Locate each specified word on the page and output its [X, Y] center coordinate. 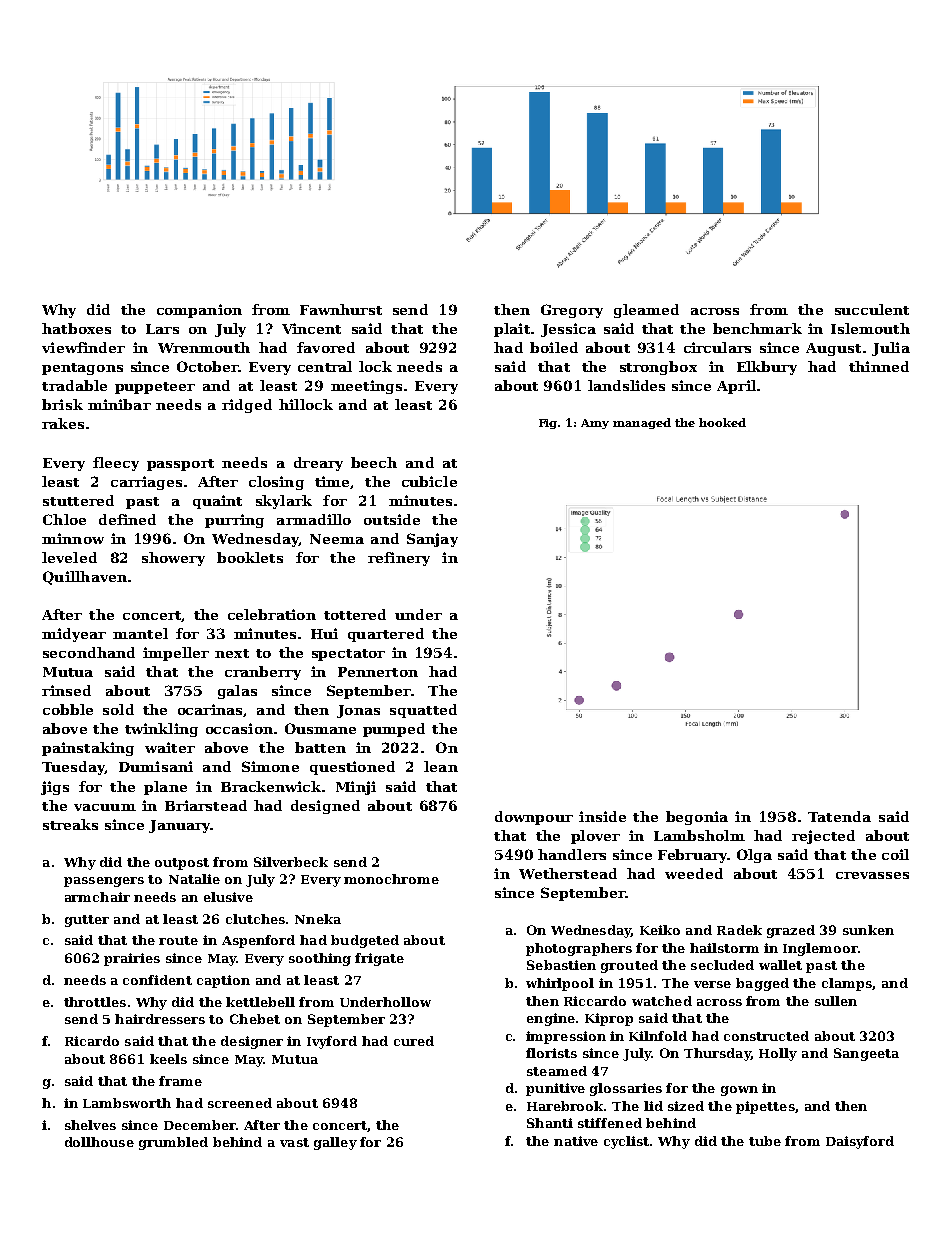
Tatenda [839, 816]
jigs [55, 788]
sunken [868, 930]
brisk [62, 404]
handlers [572, 854]
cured [414, 1041]
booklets [250, 557]
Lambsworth [127, 1103]
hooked [722, 422]
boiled [554, 347]
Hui [324, 633]
